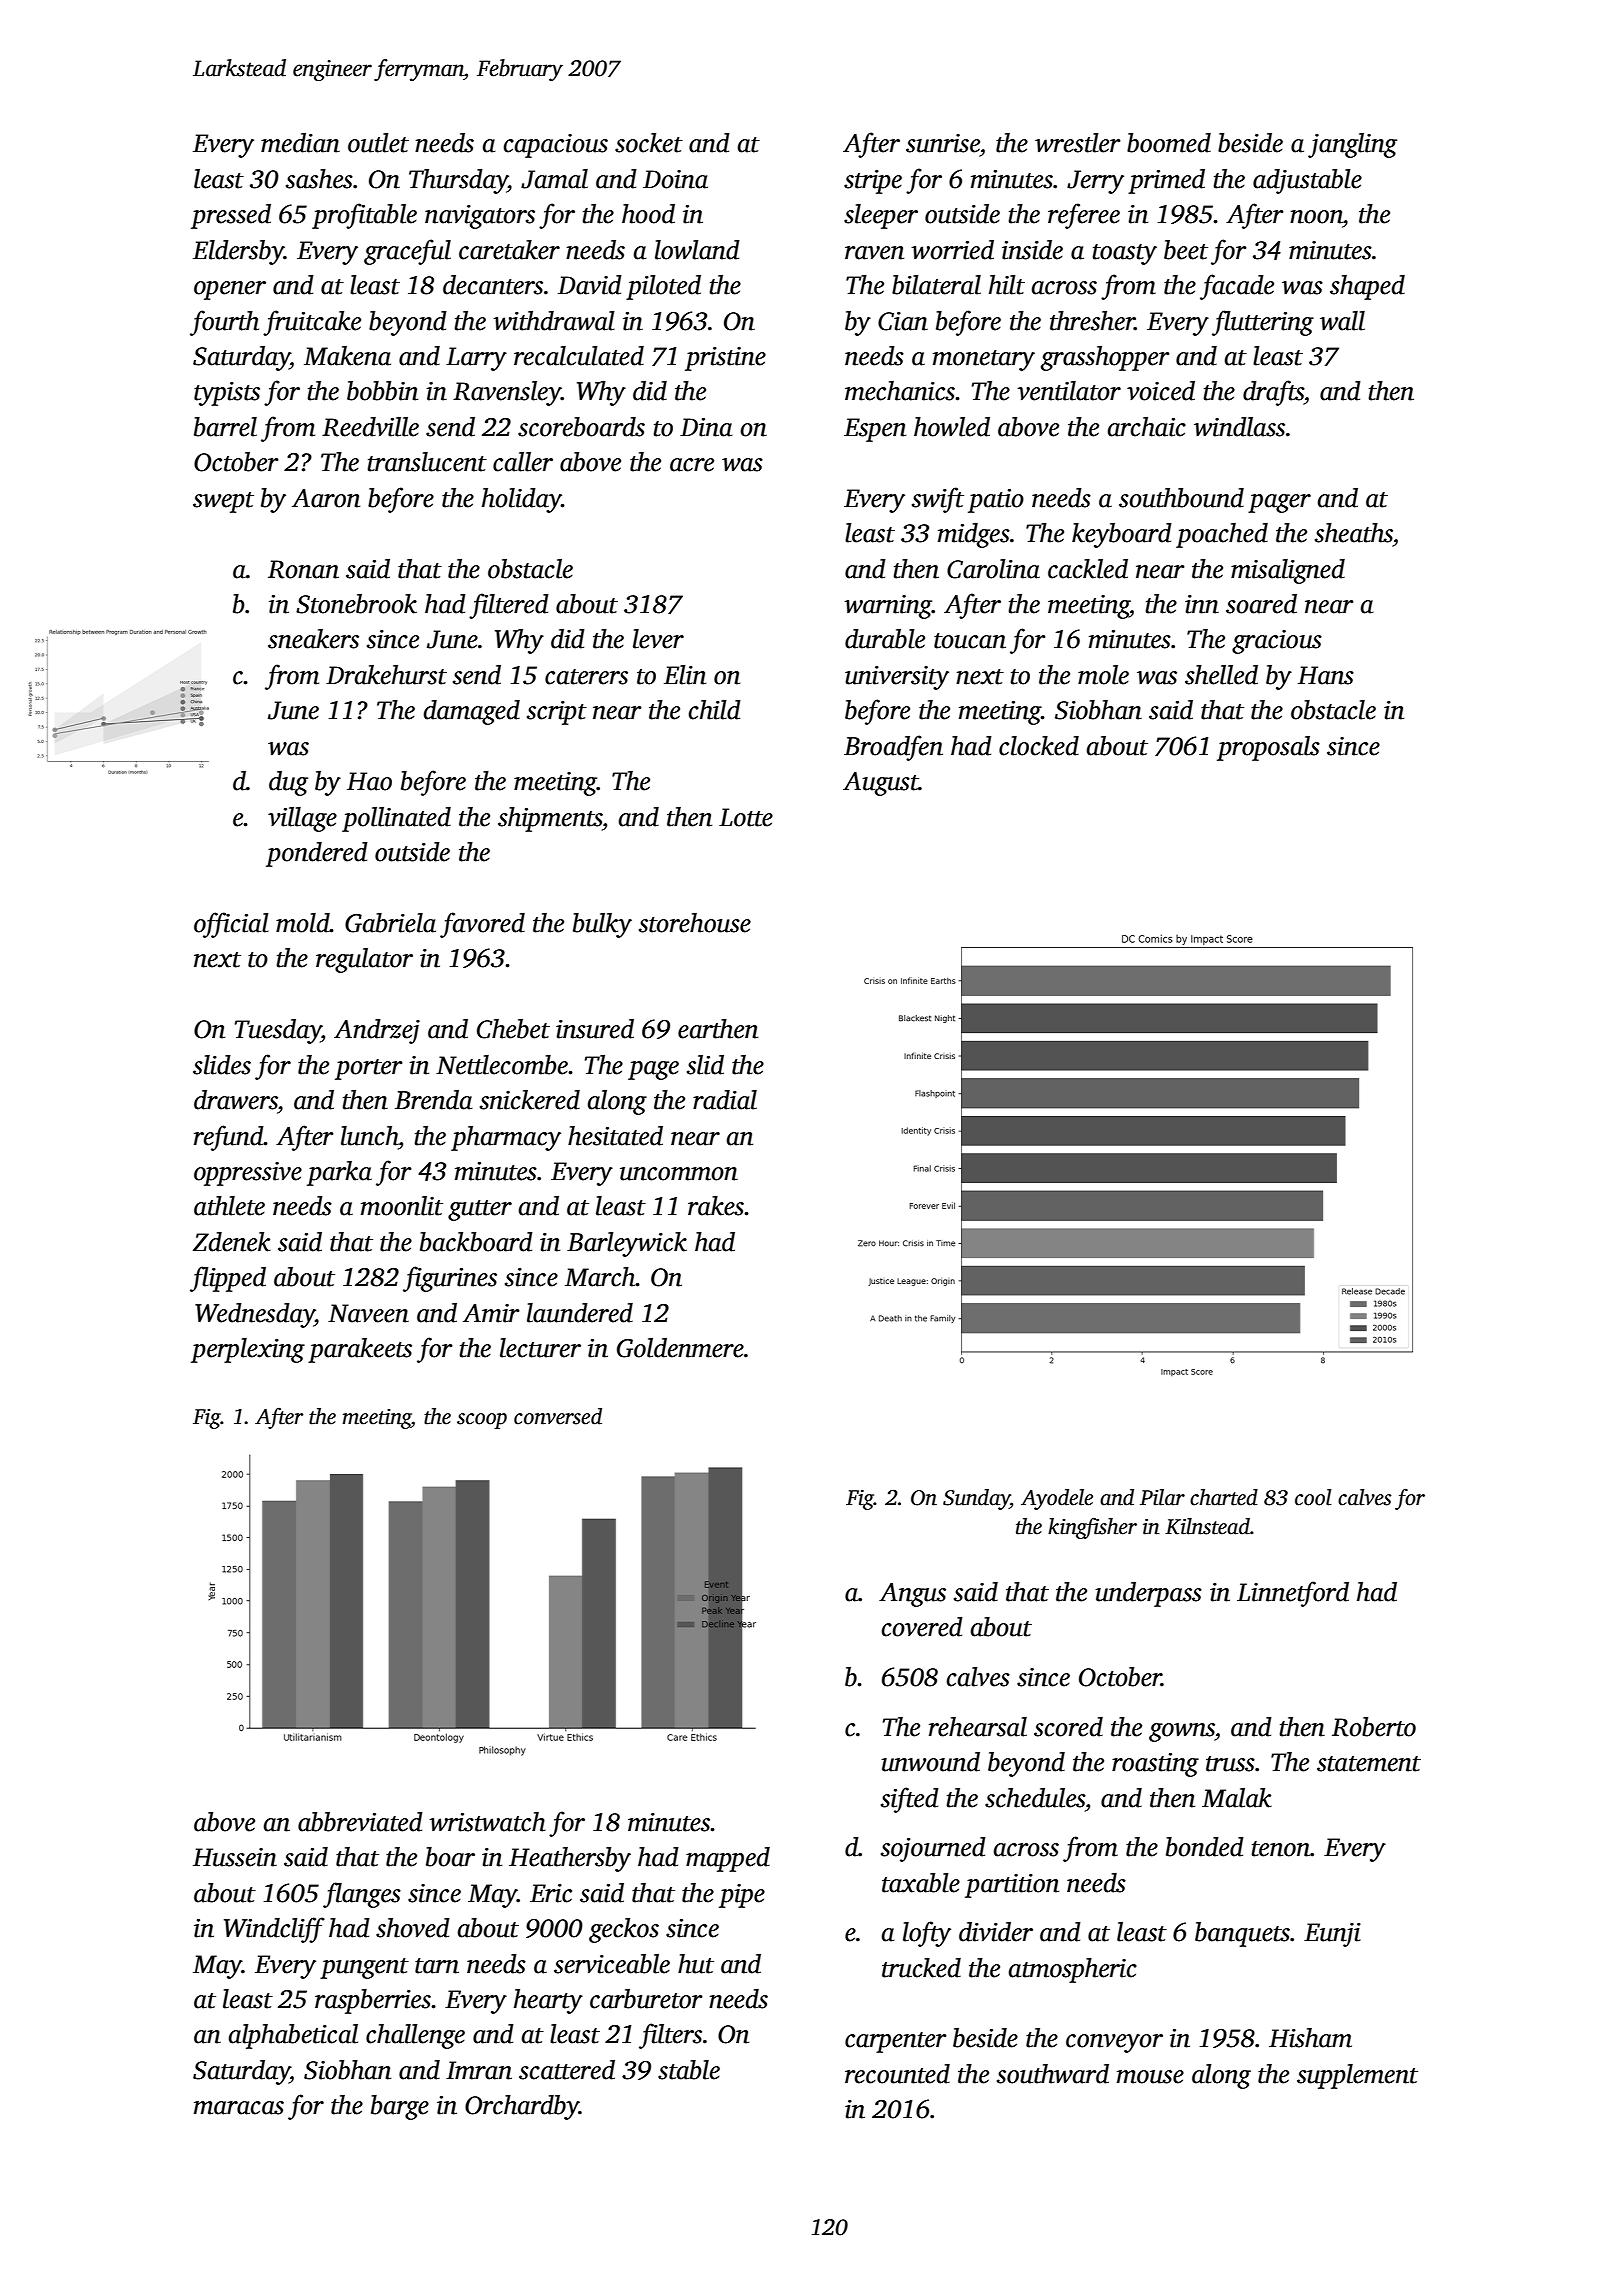 The image size is (1620, 2292). What do you see at coordinates (1352, 145) in the page?
I see `jangling` at bounding box center [1352, 145].
